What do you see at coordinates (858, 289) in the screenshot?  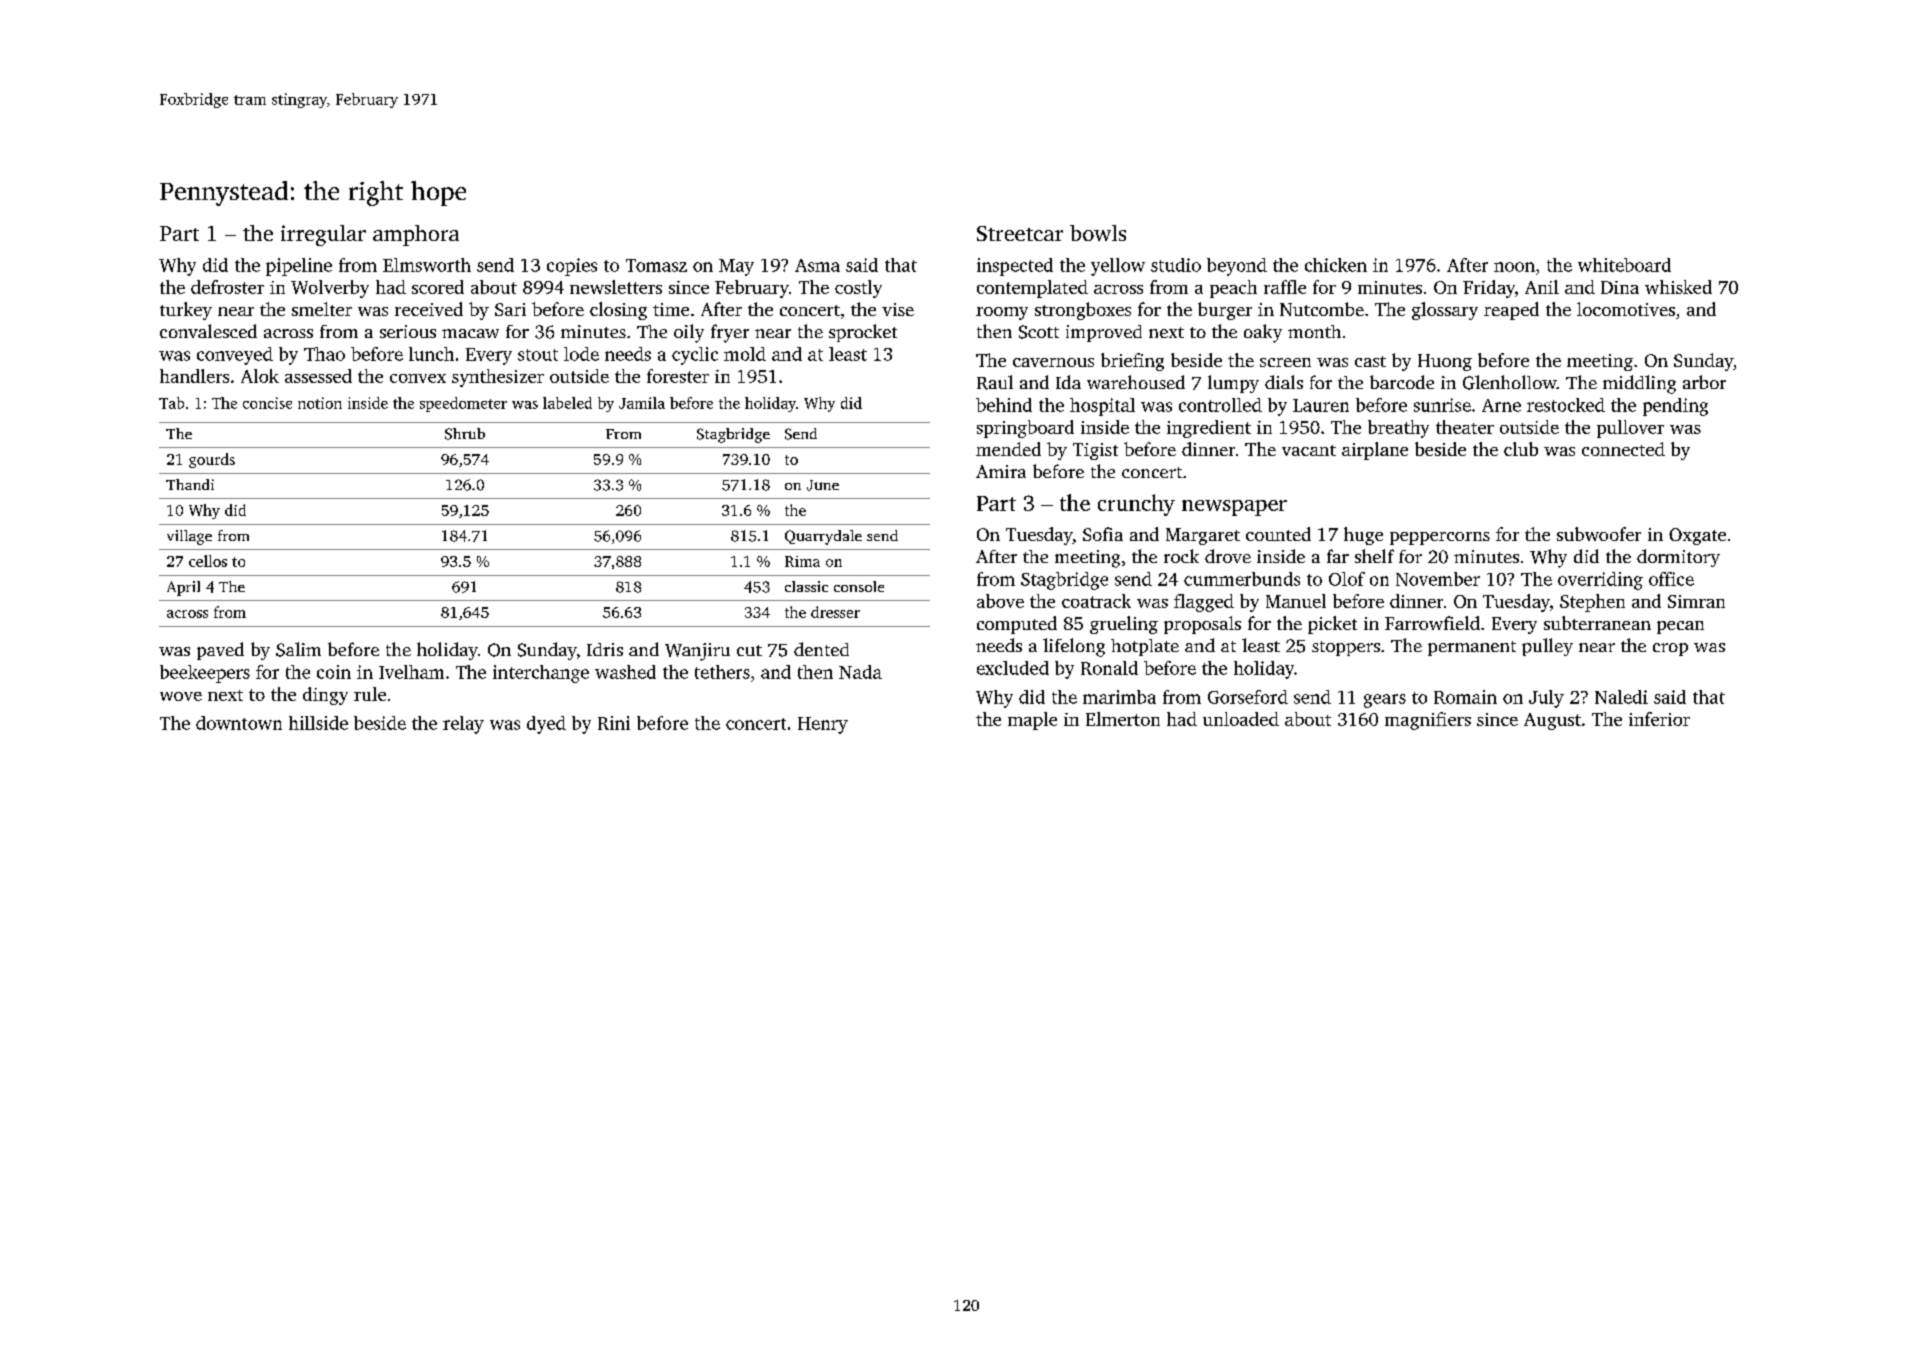 I see `costly` at bounding box center [858, 289].
